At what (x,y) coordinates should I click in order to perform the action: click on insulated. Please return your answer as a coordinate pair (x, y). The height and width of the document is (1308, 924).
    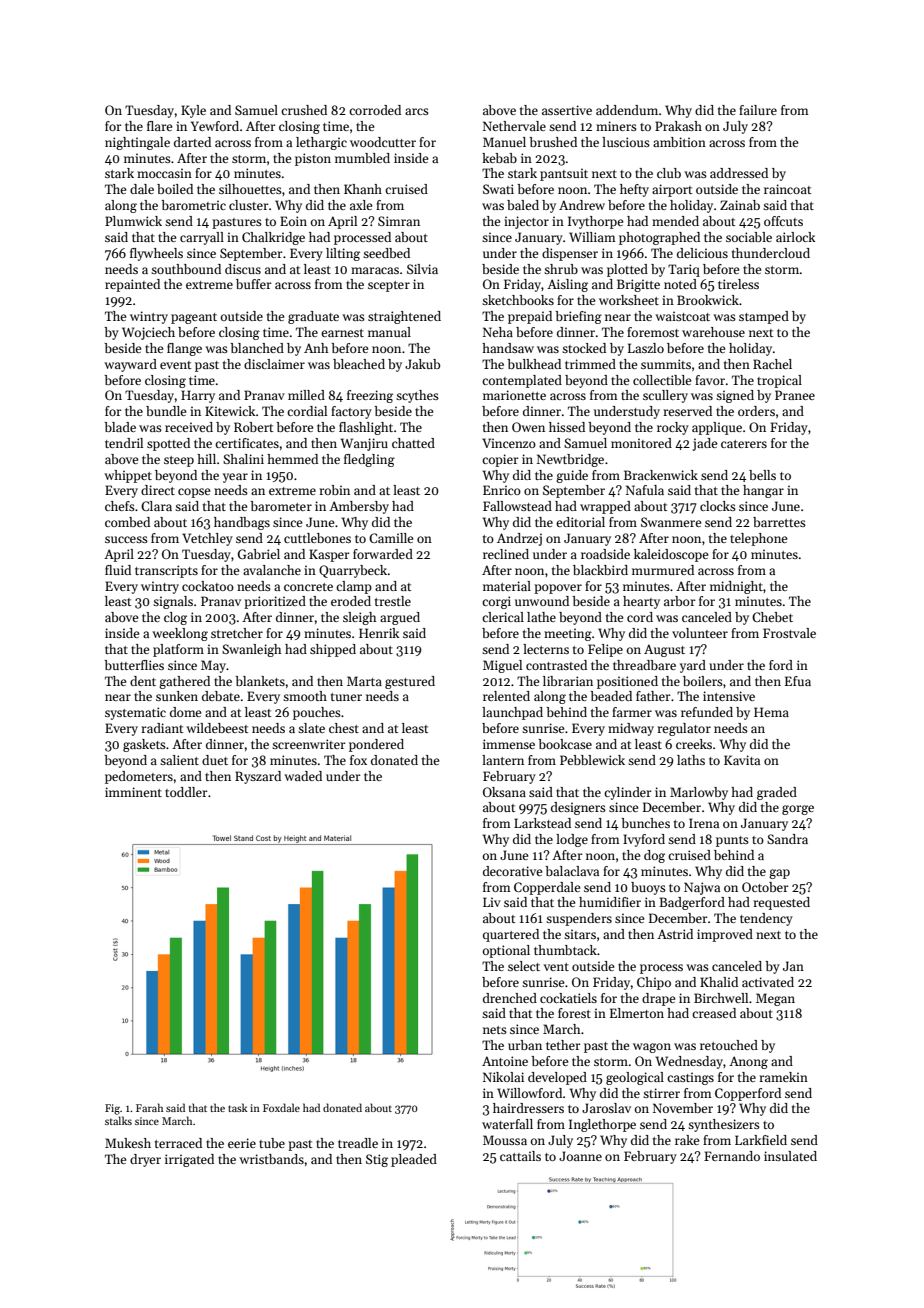
    Looking at the image, I should click on (790, 1156).
